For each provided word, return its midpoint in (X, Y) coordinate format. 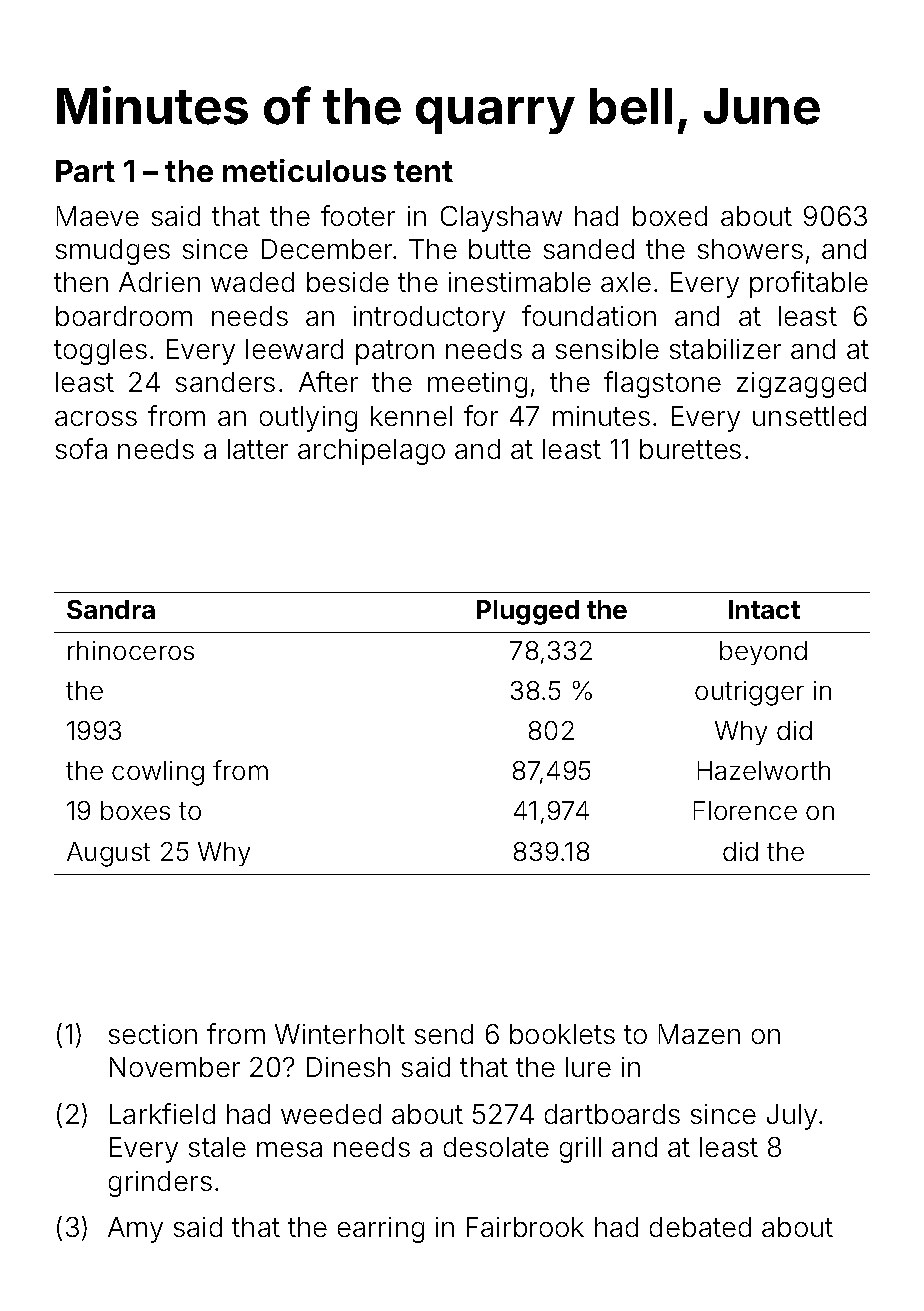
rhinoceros (131, 650)
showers (750, 249)
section (153, 1034)
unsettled (809, 416)
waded (252, 282)
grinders (160, 1184)
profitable (809, 284)
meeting (477, 385)
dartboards (612, 1114)
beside (348, 282)
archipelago (371, 452)
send (444, 1034)
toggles (100, 352)
